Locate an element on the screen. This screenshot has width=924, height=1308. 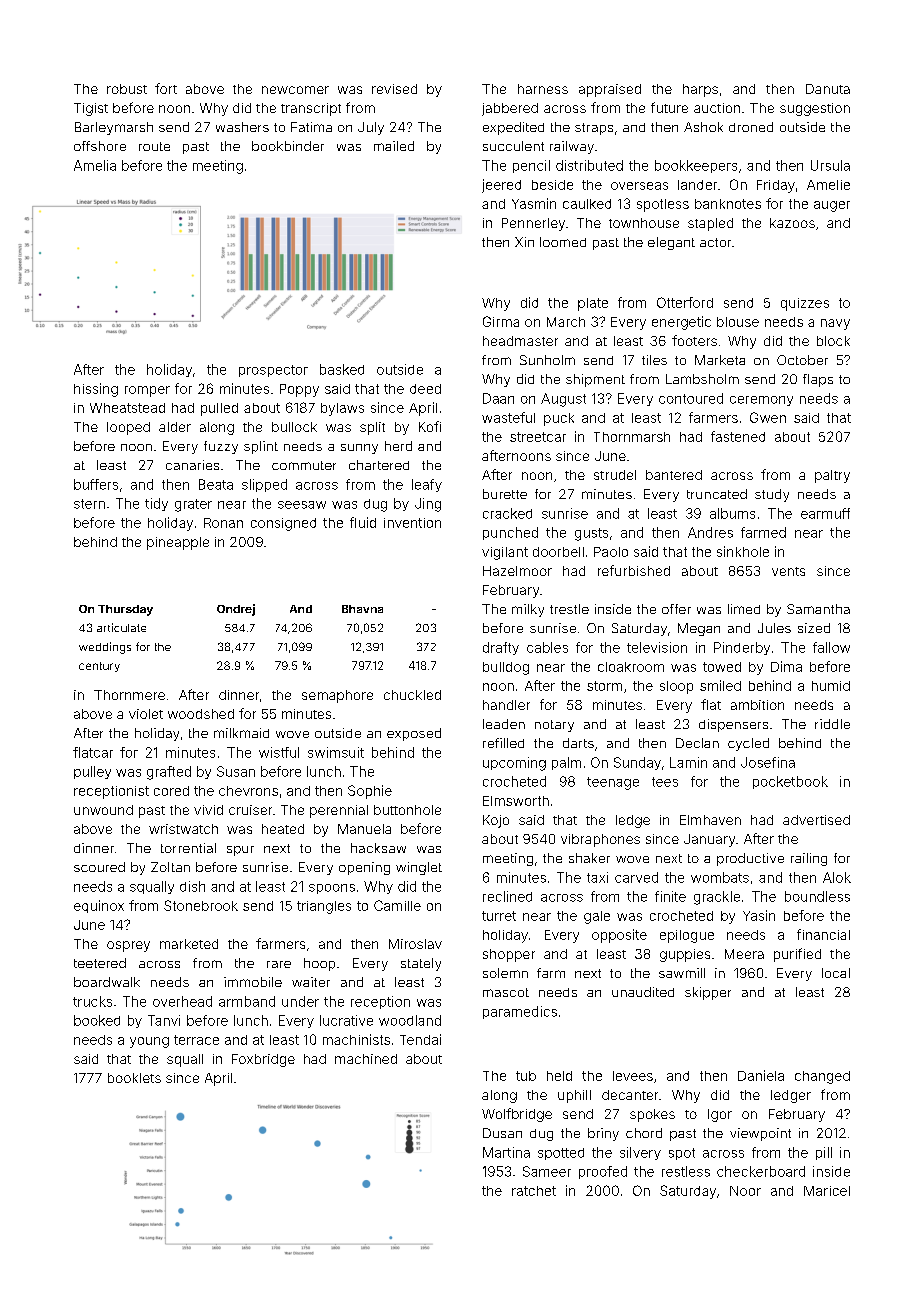
Alok is located at coordinates (837, 877).
